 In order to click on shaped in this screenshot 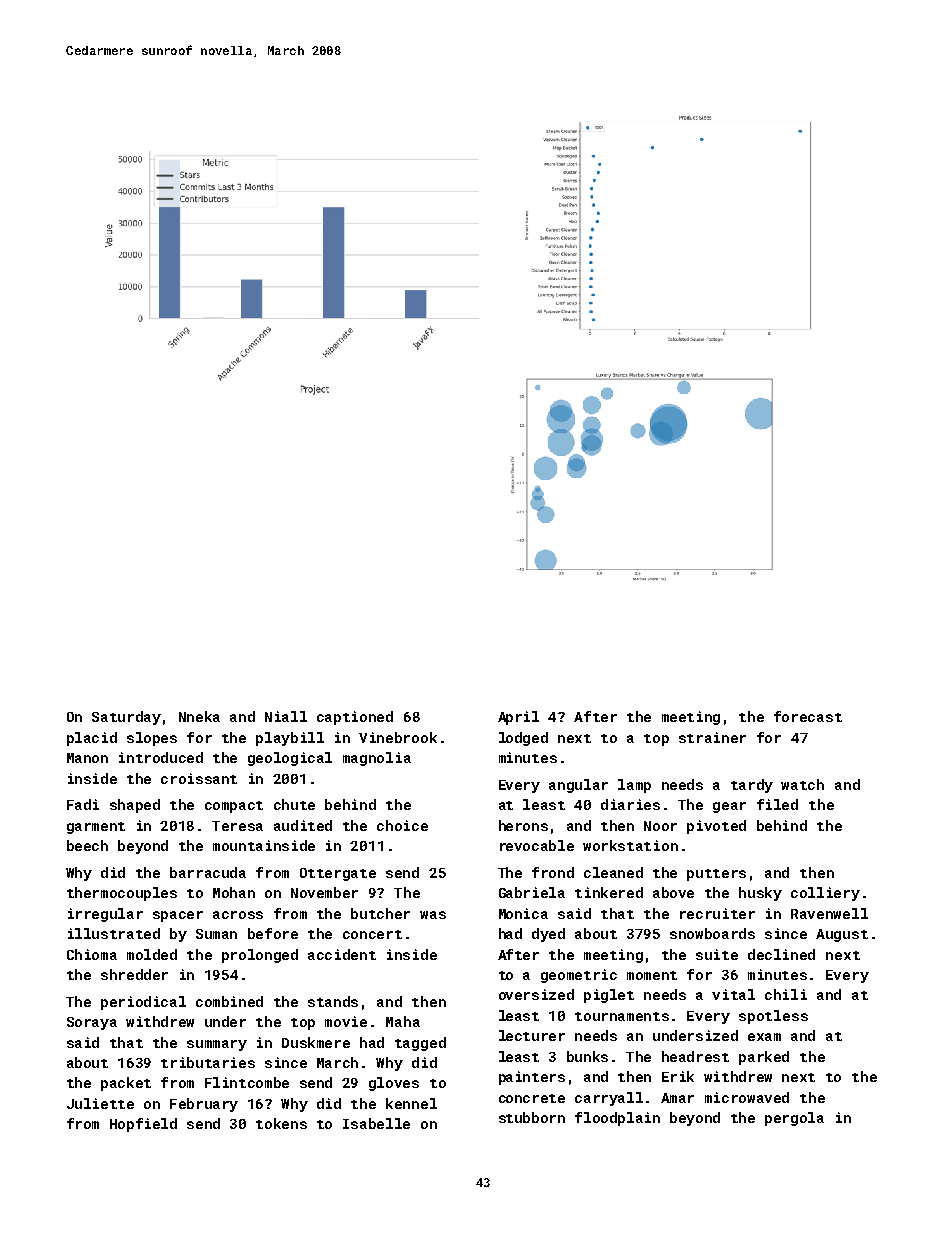, I will do `click(135, 806)`.
